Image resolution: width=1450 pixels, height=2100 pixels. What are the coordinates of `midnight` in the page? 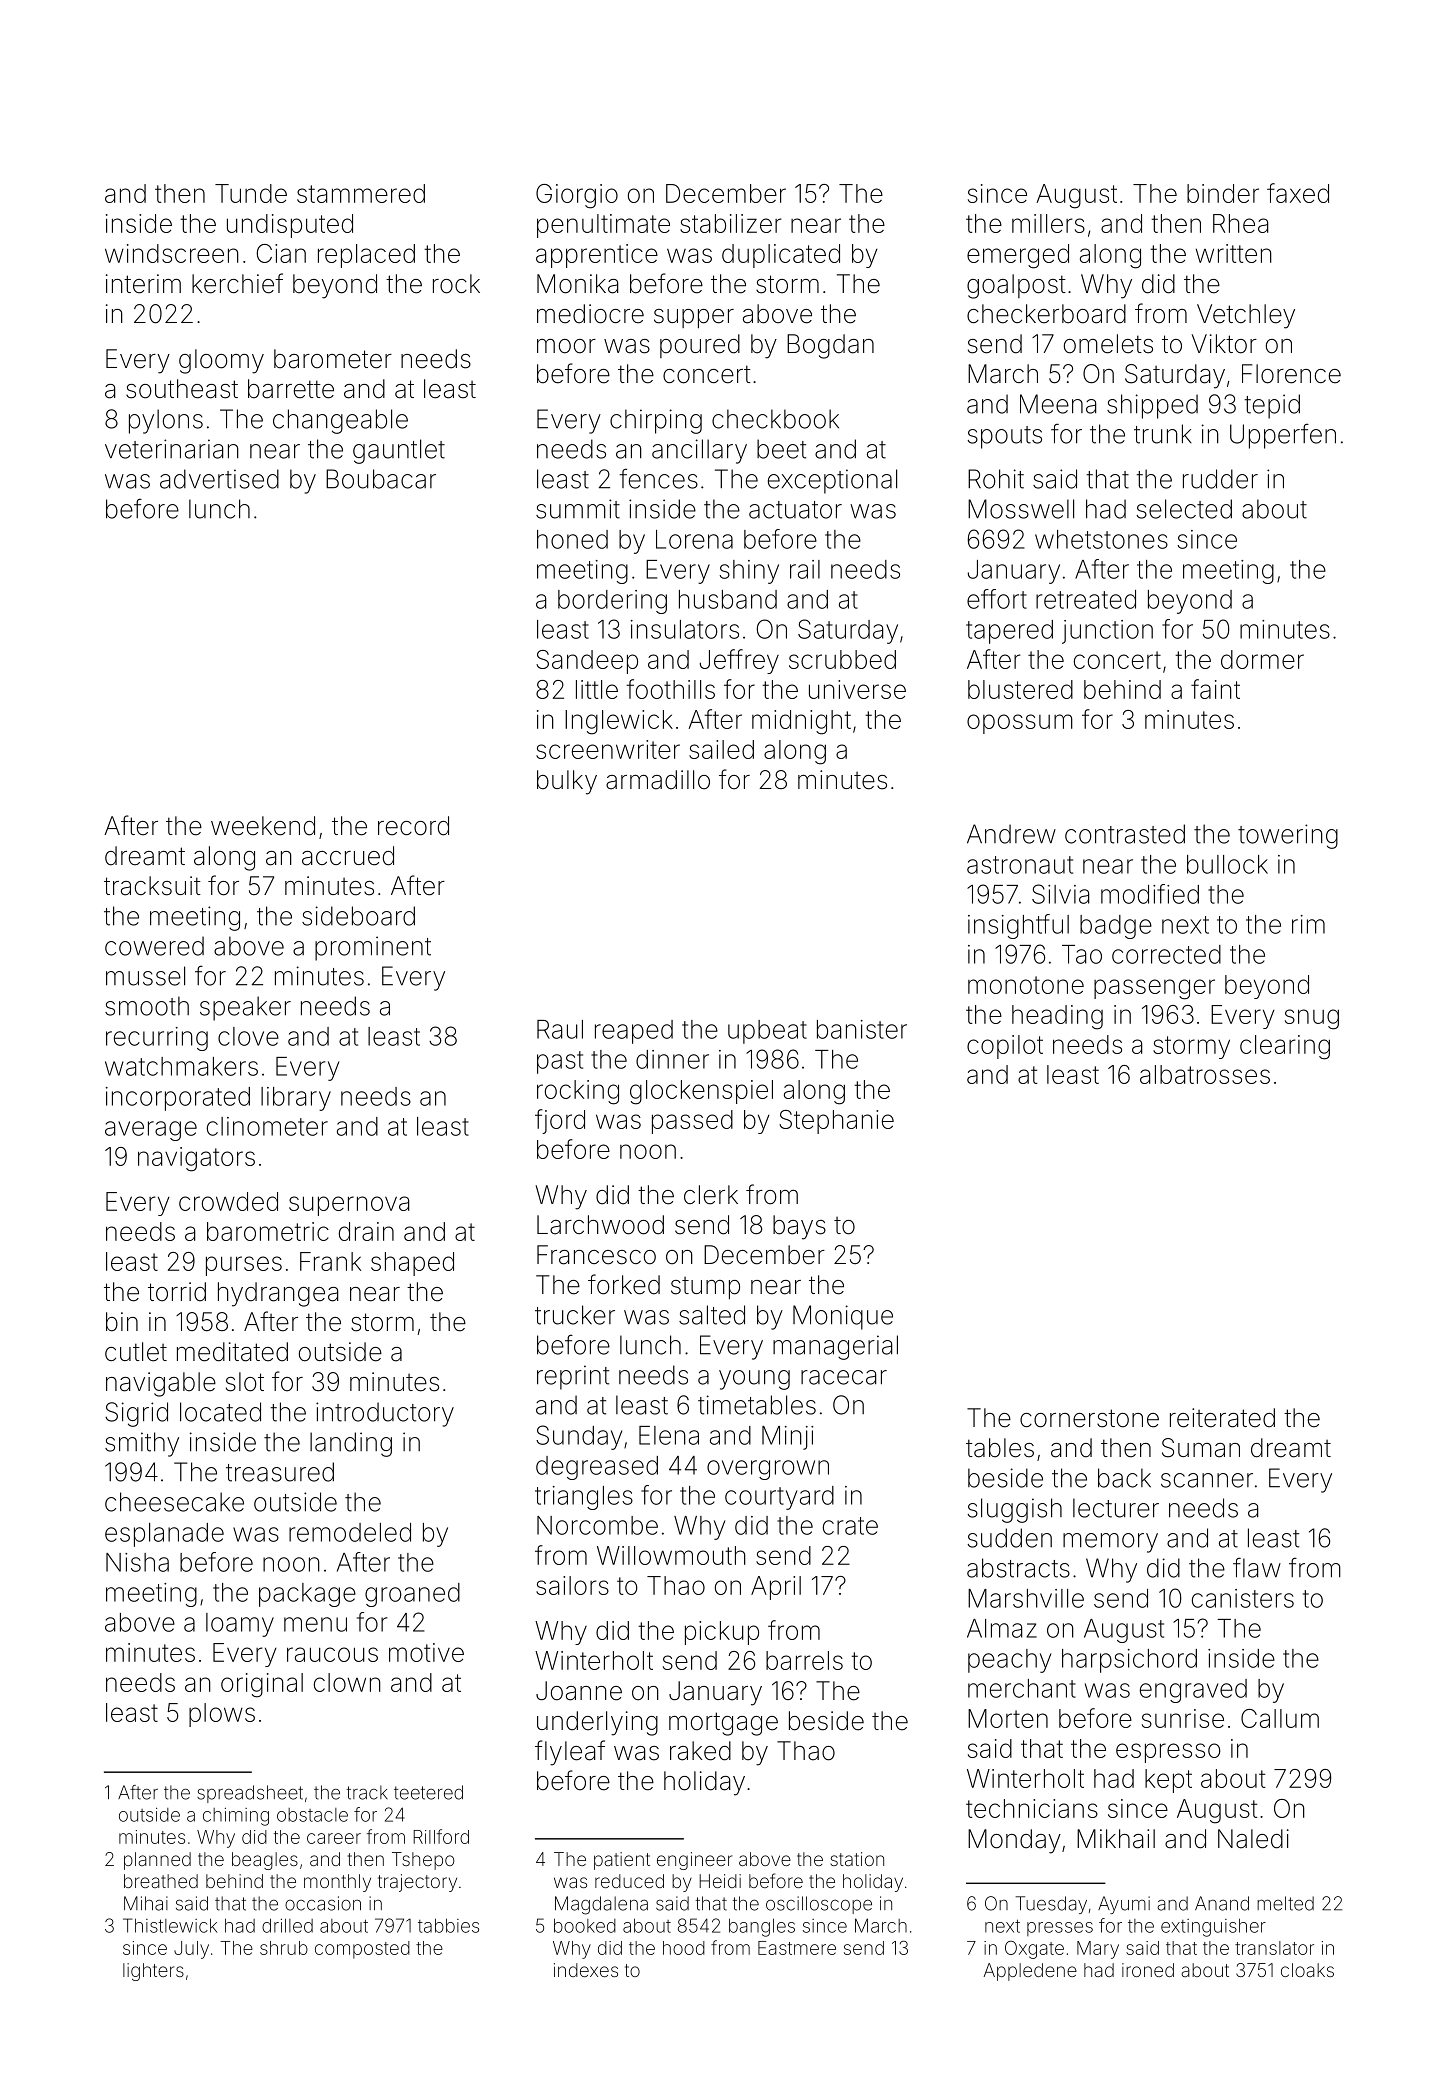 It's located at (801, 722).
